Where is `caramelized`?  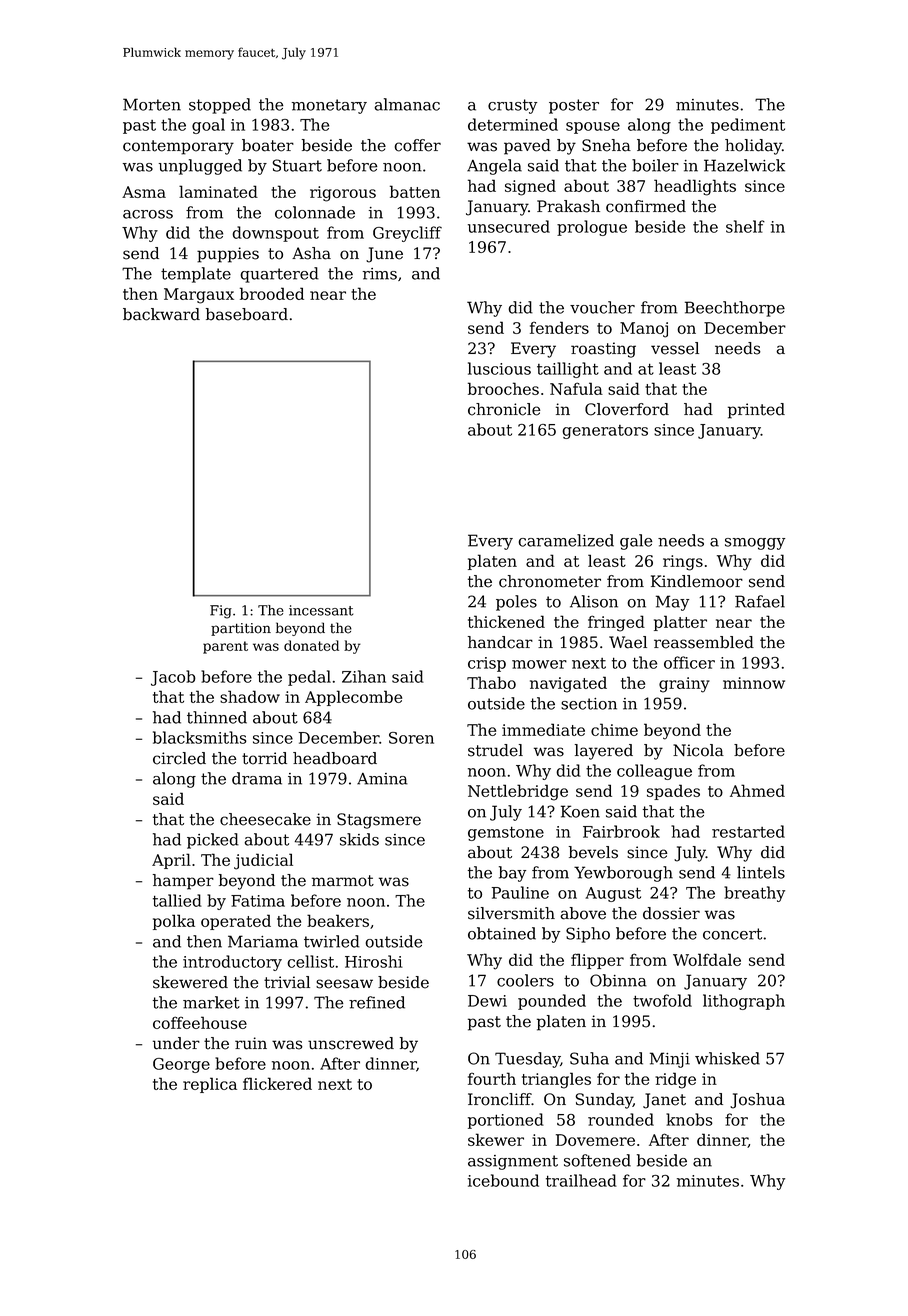
caramelized is located at coordinates (566, 540).
